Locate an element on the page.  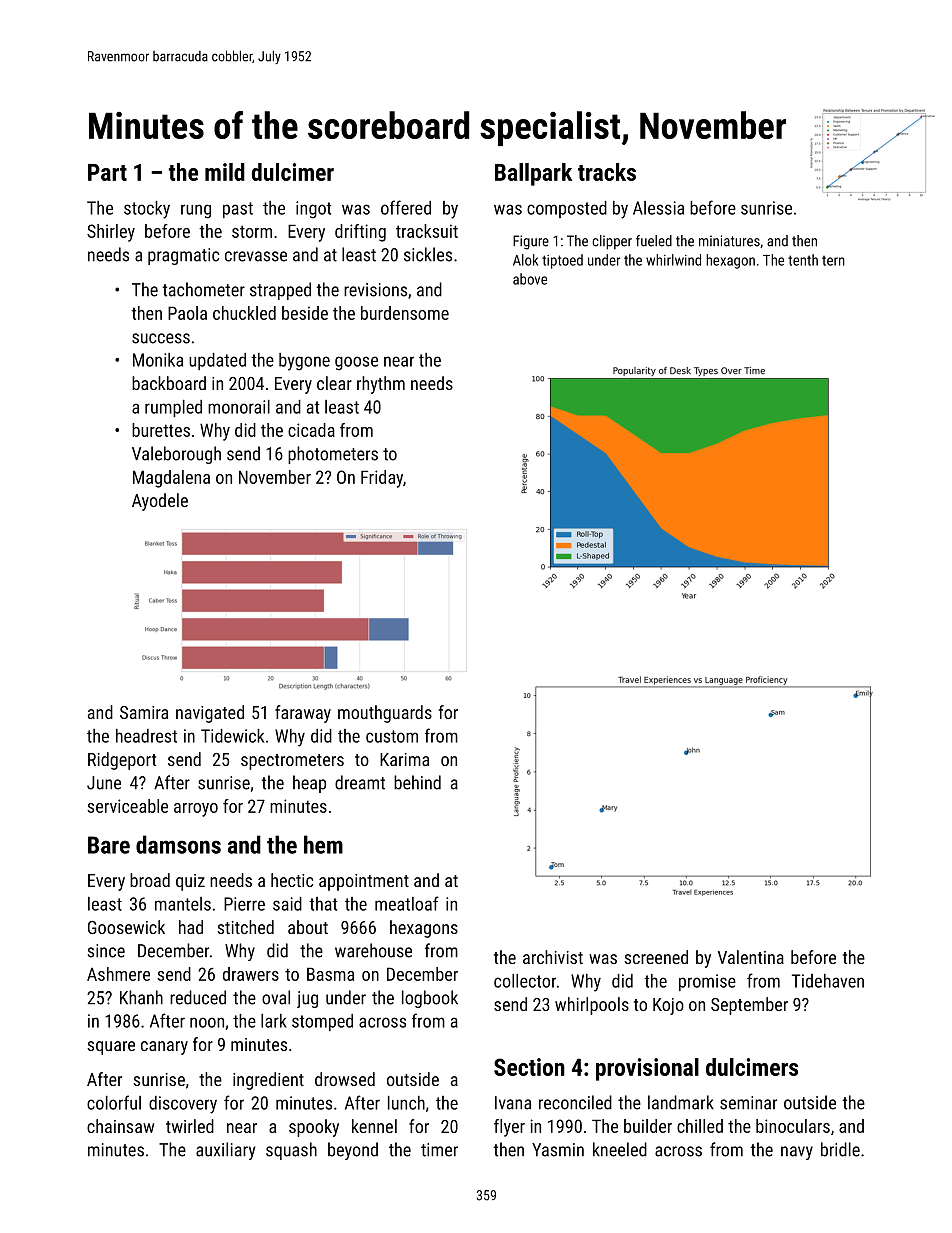
mouthguards is located at coordinates (385, 714).
